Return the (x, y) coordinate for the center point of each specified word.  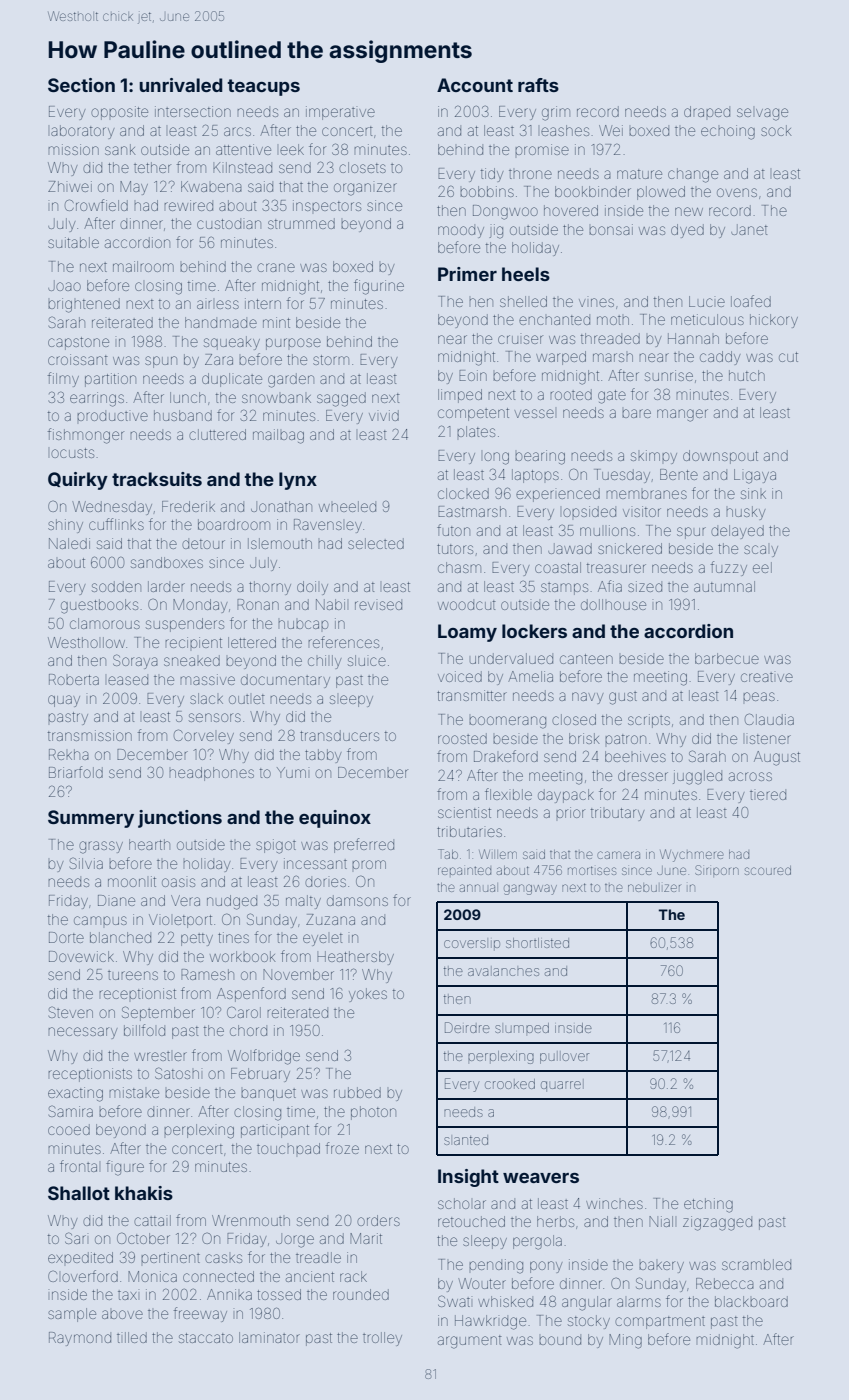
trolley (382, 1339)
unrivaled (181, 85)
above (122, 1314)
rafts (538, 85)
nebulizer (654, 888)
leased (128, 680)
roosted (462, 738)
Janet (749, 229)
